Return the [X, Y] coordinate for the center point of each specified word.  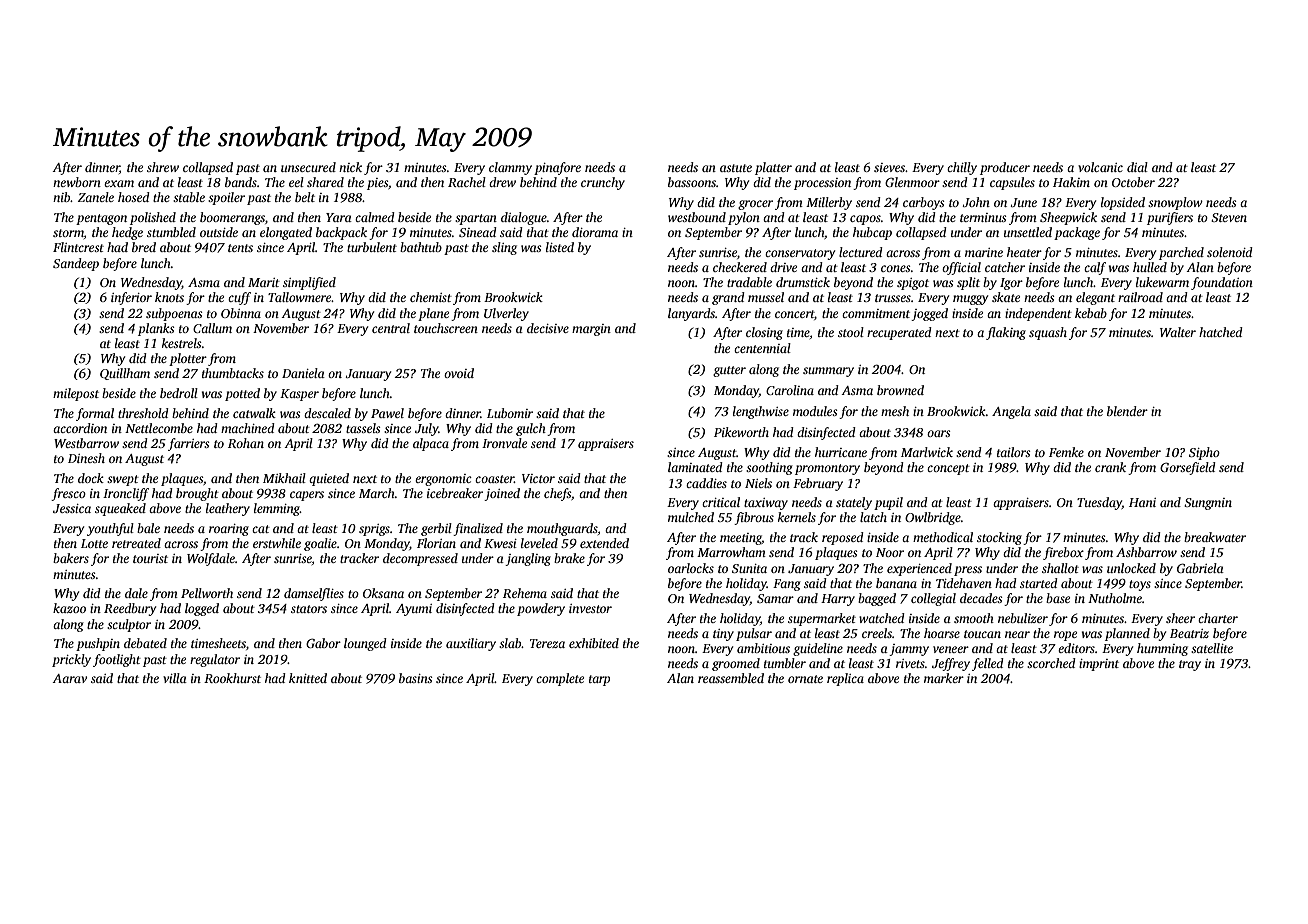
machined [248, 428]
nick [350, 167]
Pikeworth [741, 432]
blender [1127, 411]
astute [736, 168]
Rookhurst [232, 678]
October [1133, 182]
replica [845, 679]
